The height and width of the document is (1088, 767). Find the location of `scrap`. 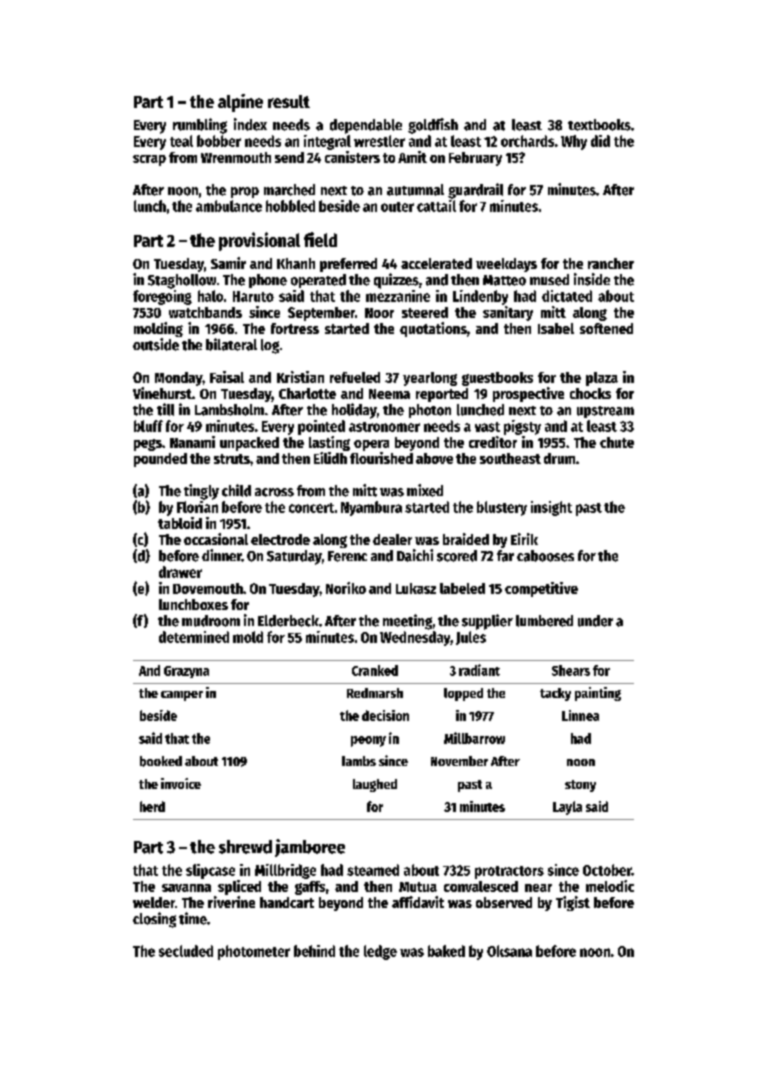

scrap is located at coordinates (149, 160).
